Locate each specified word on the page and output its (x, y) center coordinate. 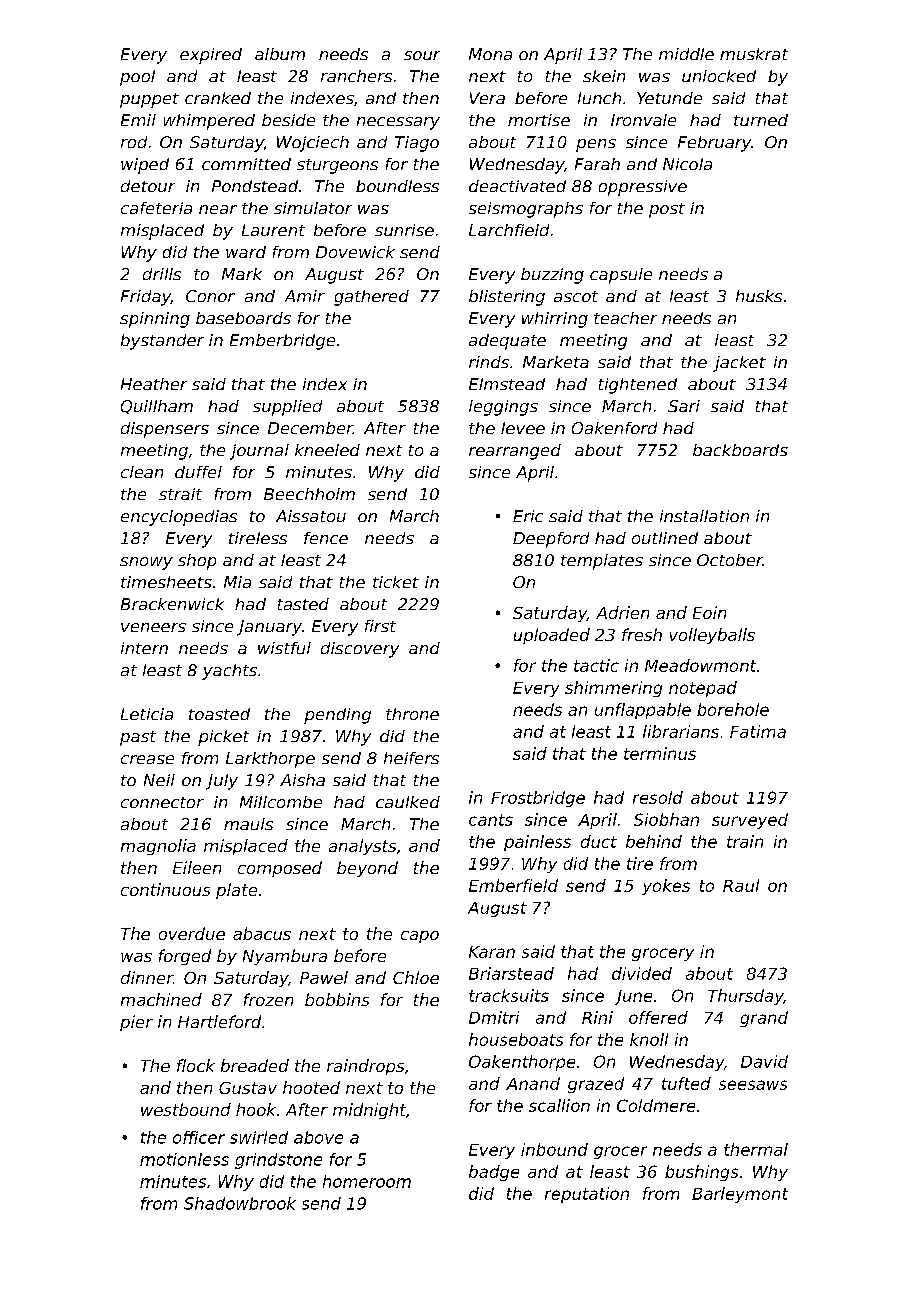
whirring (555, 320)
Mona (490, 54)
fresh (642, 634)
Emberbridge (282, 342)
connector (162, 802)
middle (686, 54)
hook (256, 1109)
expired (211, 56)
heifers (411, 758)
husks (759, 296)
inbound (554, 1149)
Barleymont (740, 1195)
